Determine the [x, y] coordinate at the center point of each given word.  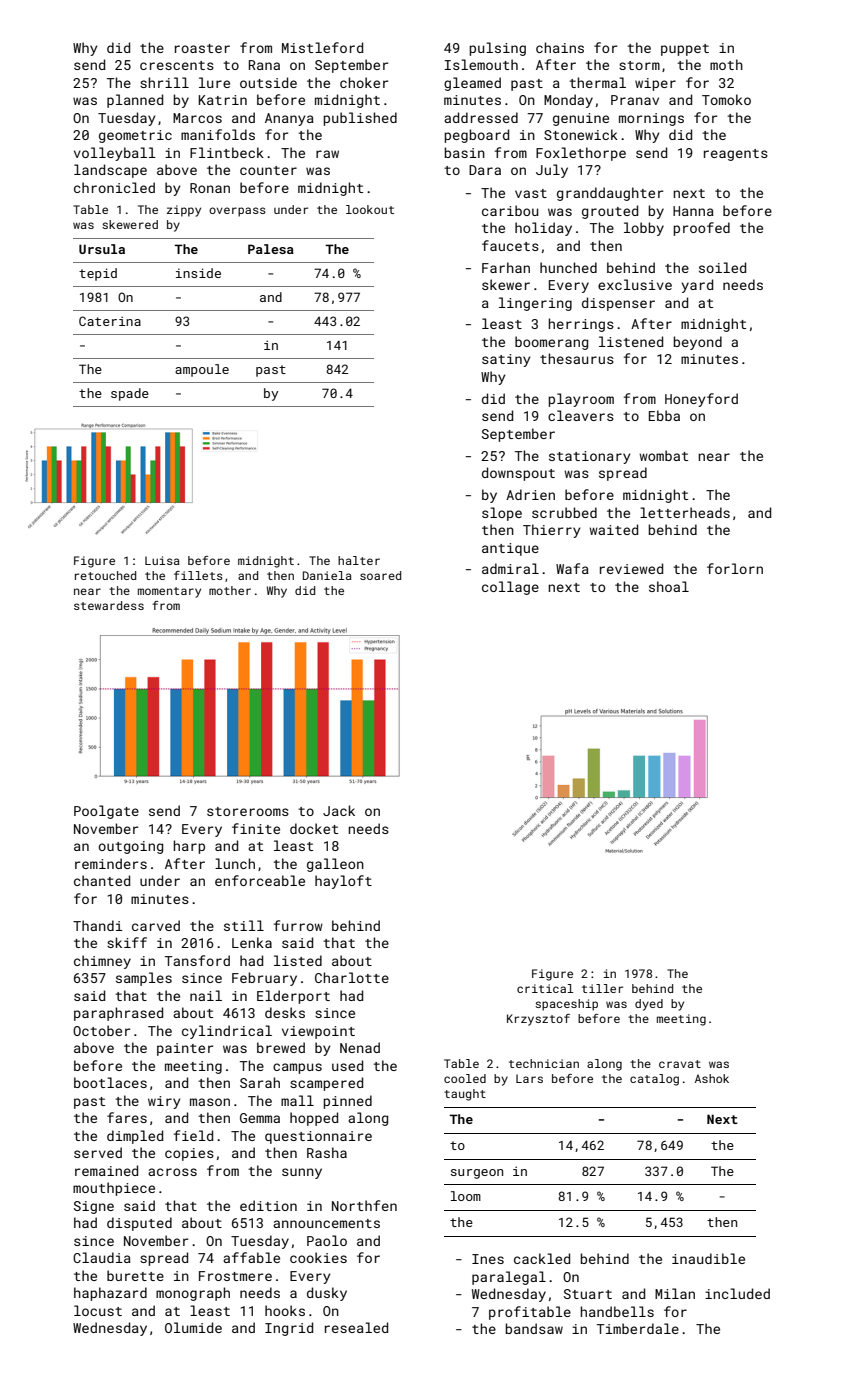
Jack [339, 810]
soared [380, 575]
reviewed [631, 568]
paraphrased [118, 1014]
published [360, 119]
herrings [581, 325]
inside [198, 273]
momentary [169, 592]
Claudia [102, 1257]
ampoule [202, 370]
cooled [465, 1078]
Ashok [712, 1078]
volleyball [115, 154]
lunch [235, 863]
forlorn [735, 568]
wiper [655, 84]
